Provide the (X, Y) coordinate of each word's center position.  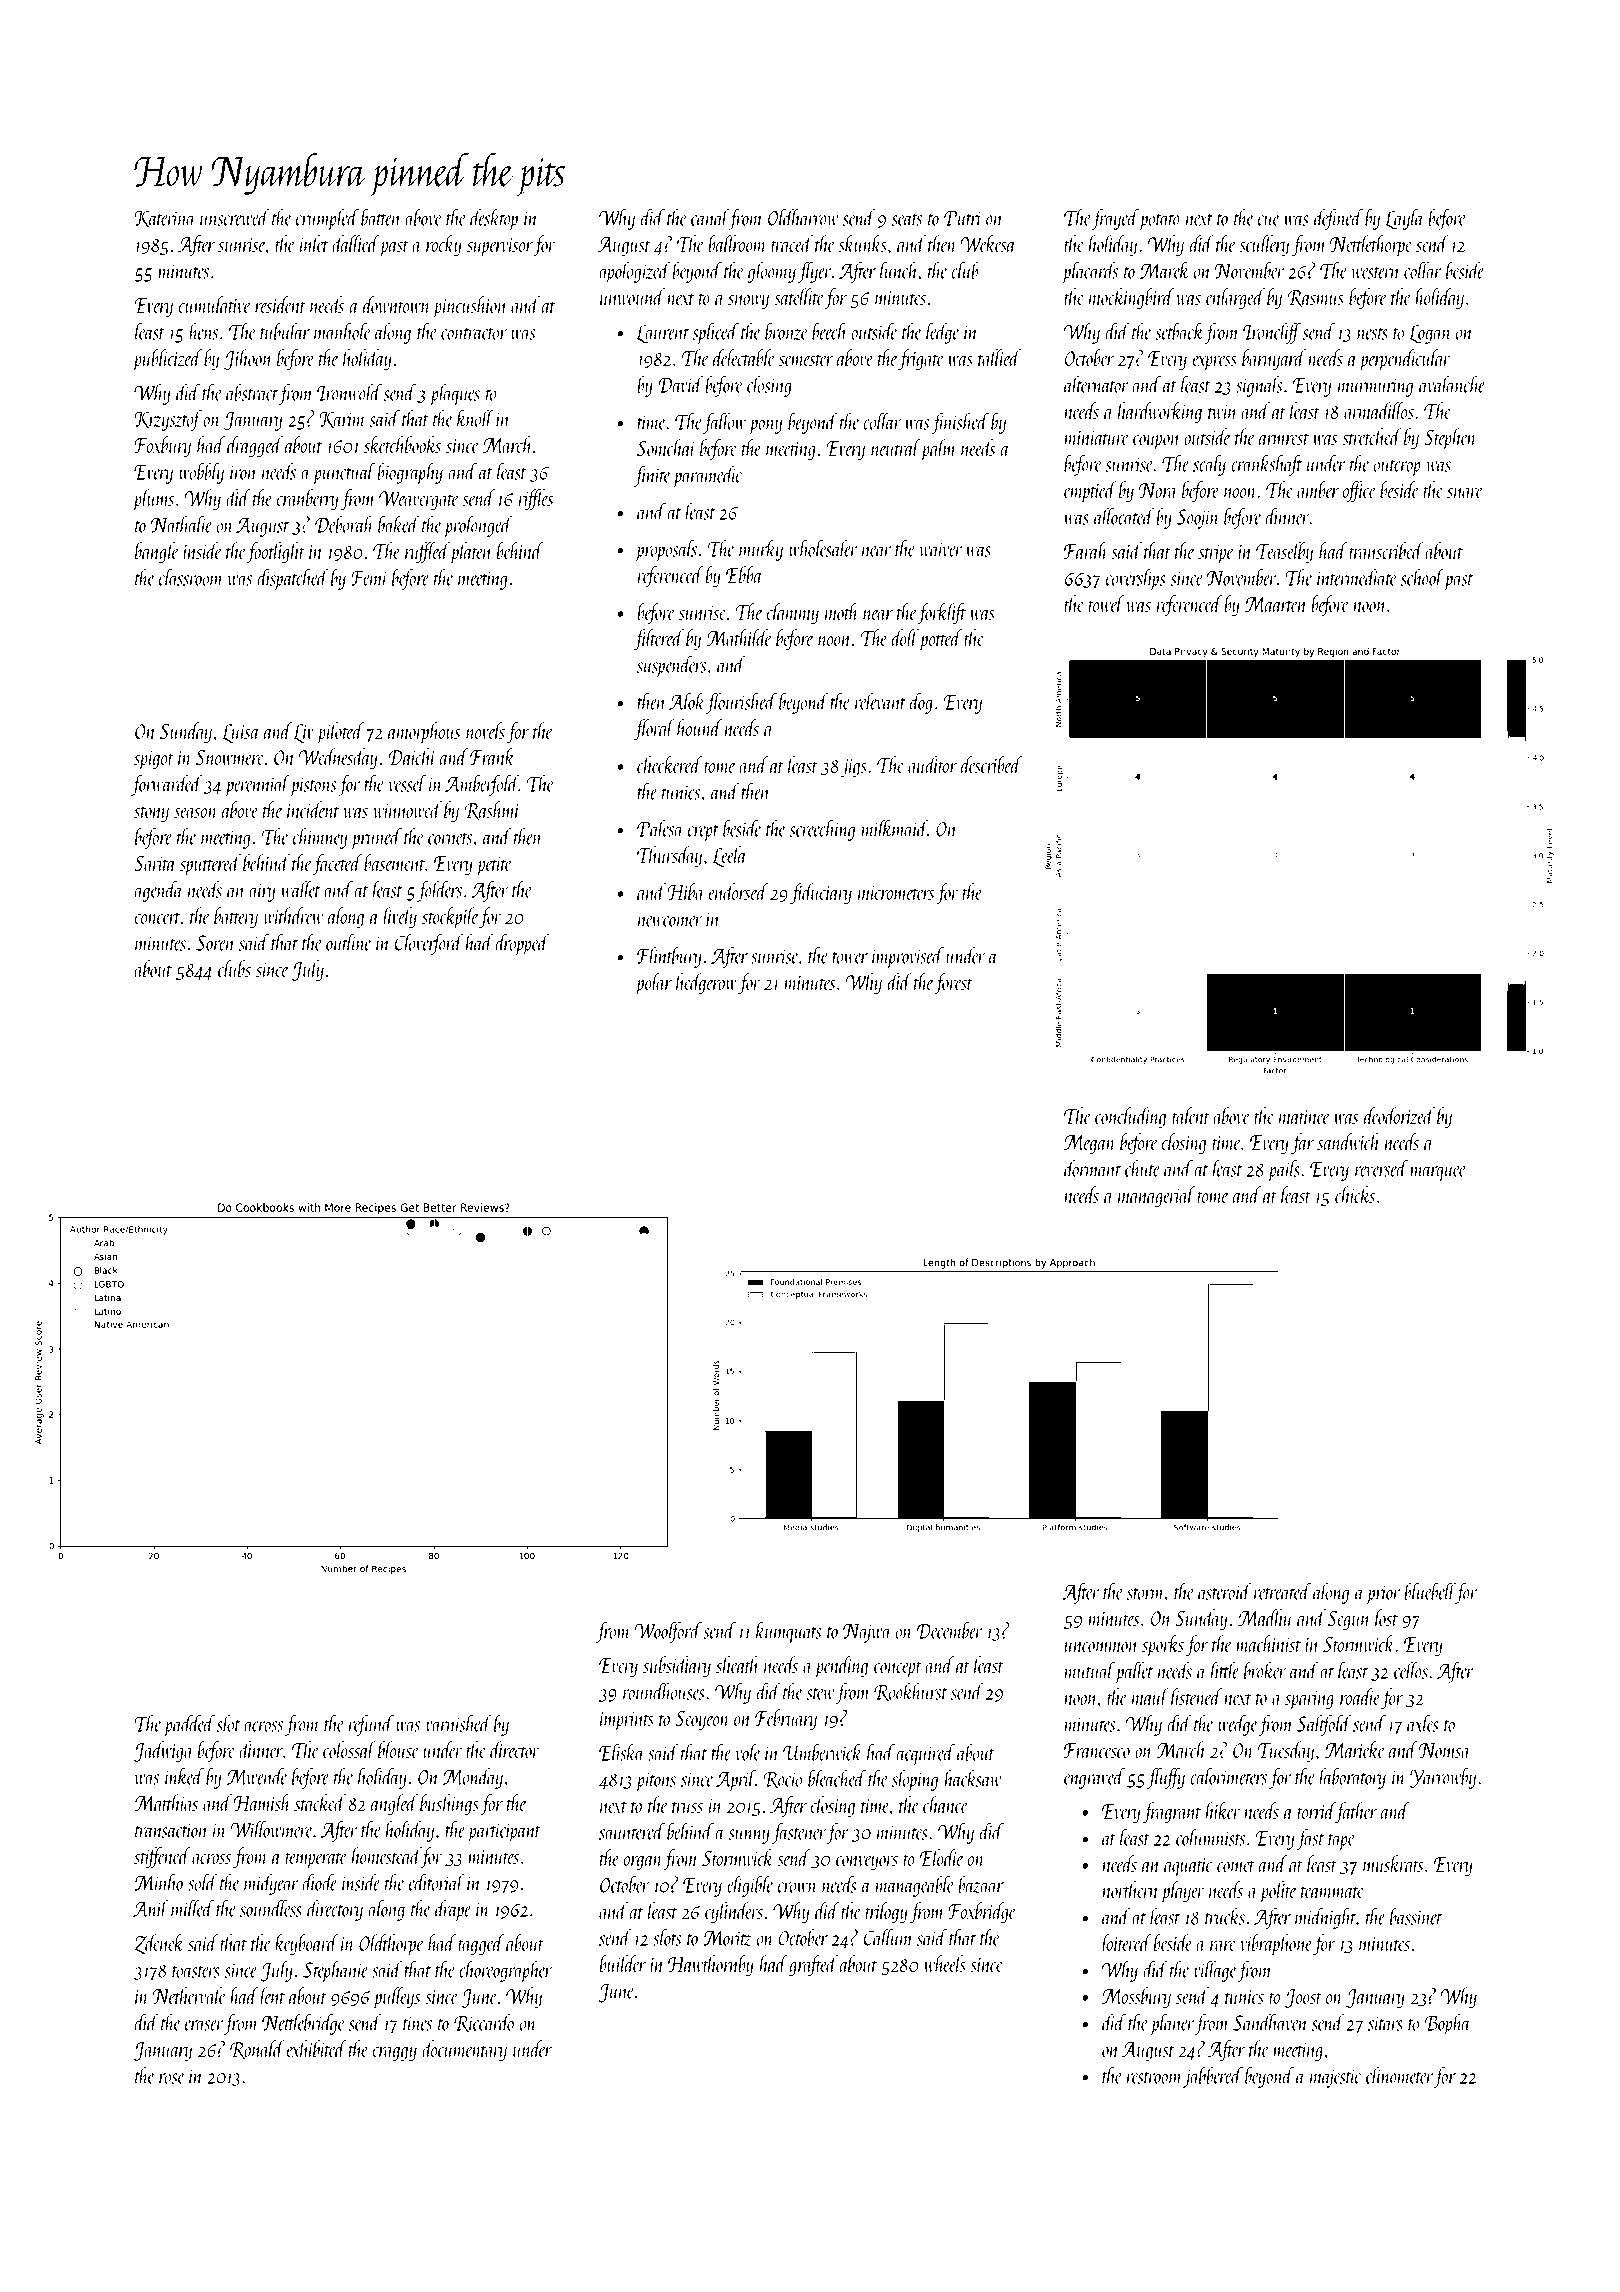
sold (203, 1882)
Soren (215, 943)
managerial (1156, 1197)
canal (710, 217)
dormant (1092, 1168)
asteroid (1225, 1591)
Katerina (165, 219)
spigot (154, 760)
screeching (822, 830)
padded (189, 1725)
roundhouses (664, 1691)
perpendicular (1405, 360)
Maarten (1276, 604)
